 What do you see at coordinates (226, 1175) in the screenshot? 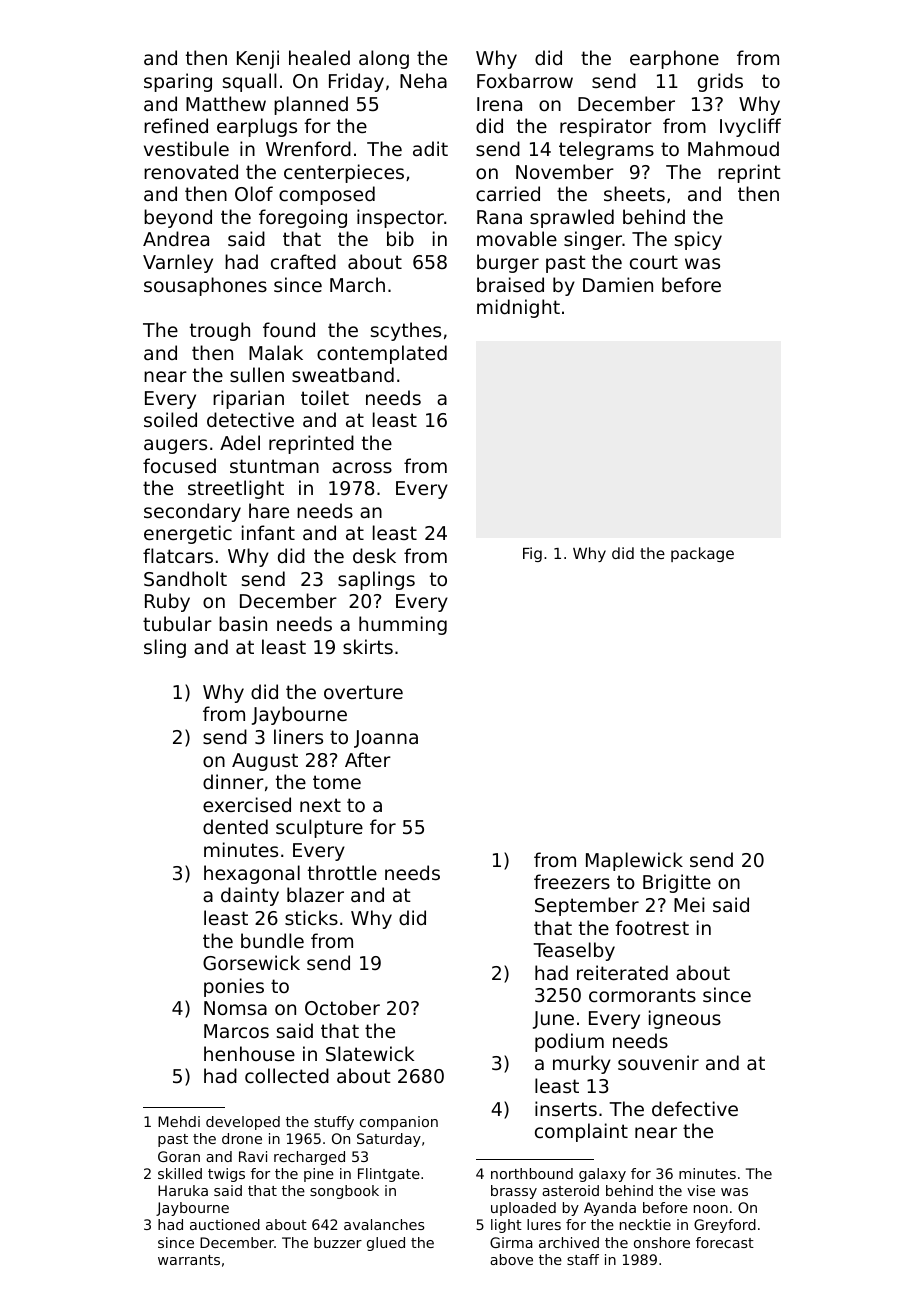
I see `twigs` at bounding box center [226, 1175].
